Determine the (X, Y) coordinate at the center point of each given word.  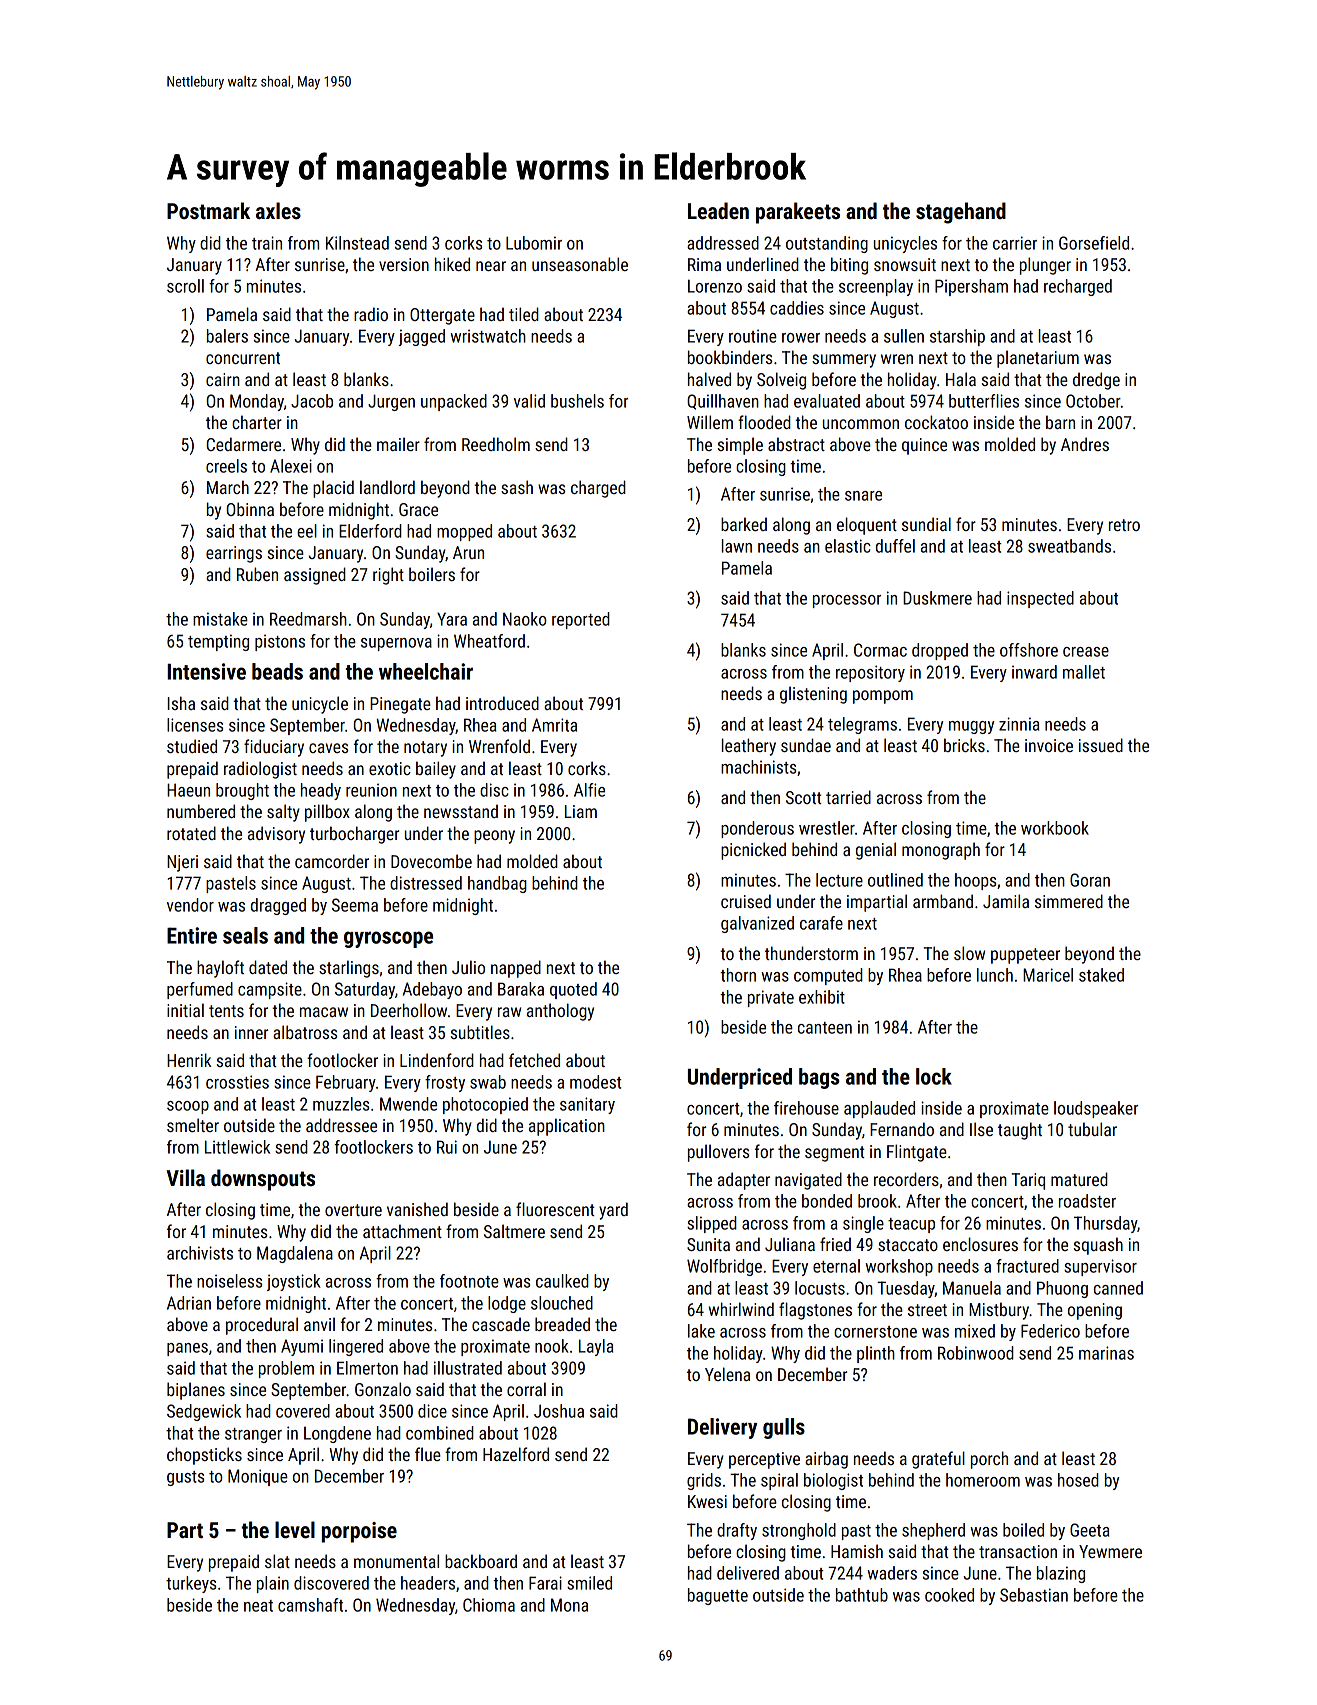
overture (353, 1210)
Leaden (718, 211)
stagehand (961, 213)
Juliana (790, 1244)
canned (1118, 1288)
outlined (895, 880)
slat (277, 1561)
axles (278, 211)
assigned (315, 576)
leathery (749, 747)
